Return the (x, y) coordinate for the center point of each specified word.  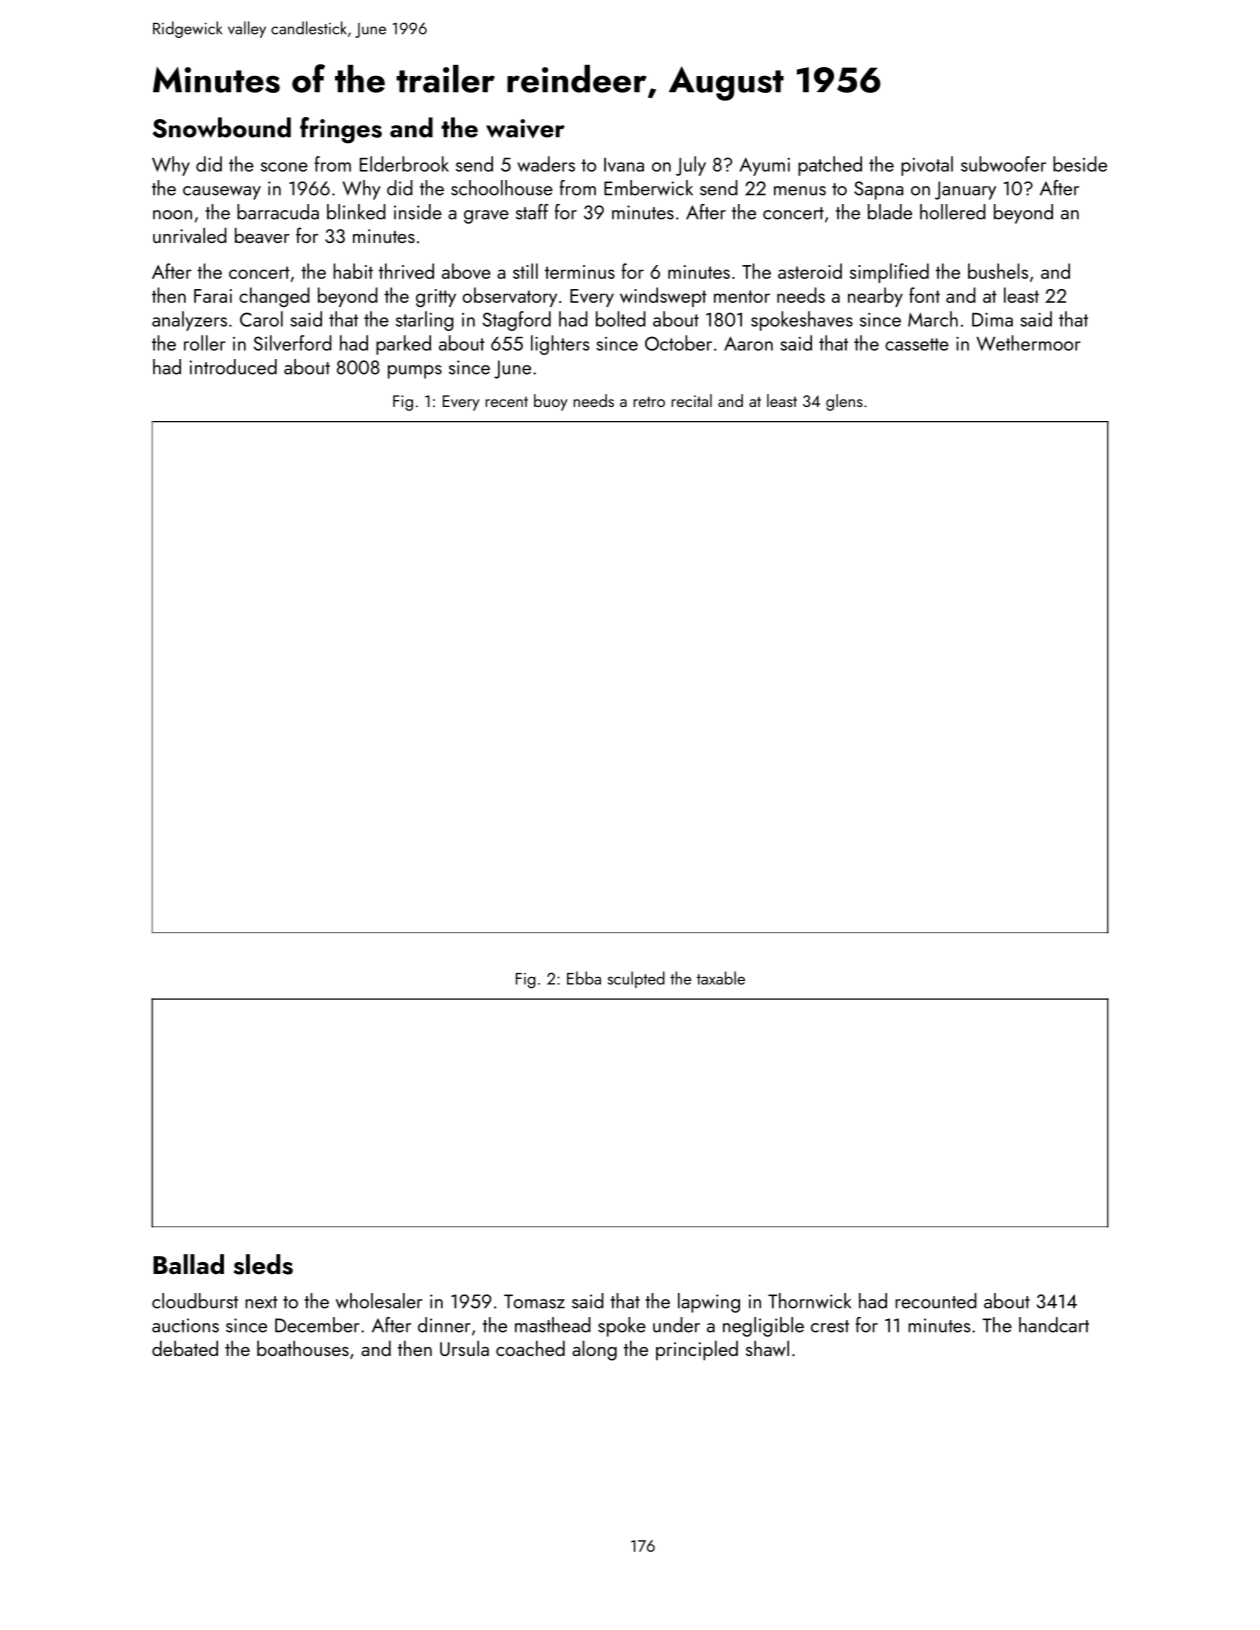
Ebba (584, 978)
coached (530, 1348)
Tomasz (534, 1301)
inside (418, 212)
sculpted (636, 979)
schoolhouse (502, 188)
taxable (721, 978)
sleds (263, 1264)
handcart (1054, 1325)
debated (185, 1348)
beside (1080, 164)
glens (844, 402)
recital (691, 400)
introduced (233, 367)
